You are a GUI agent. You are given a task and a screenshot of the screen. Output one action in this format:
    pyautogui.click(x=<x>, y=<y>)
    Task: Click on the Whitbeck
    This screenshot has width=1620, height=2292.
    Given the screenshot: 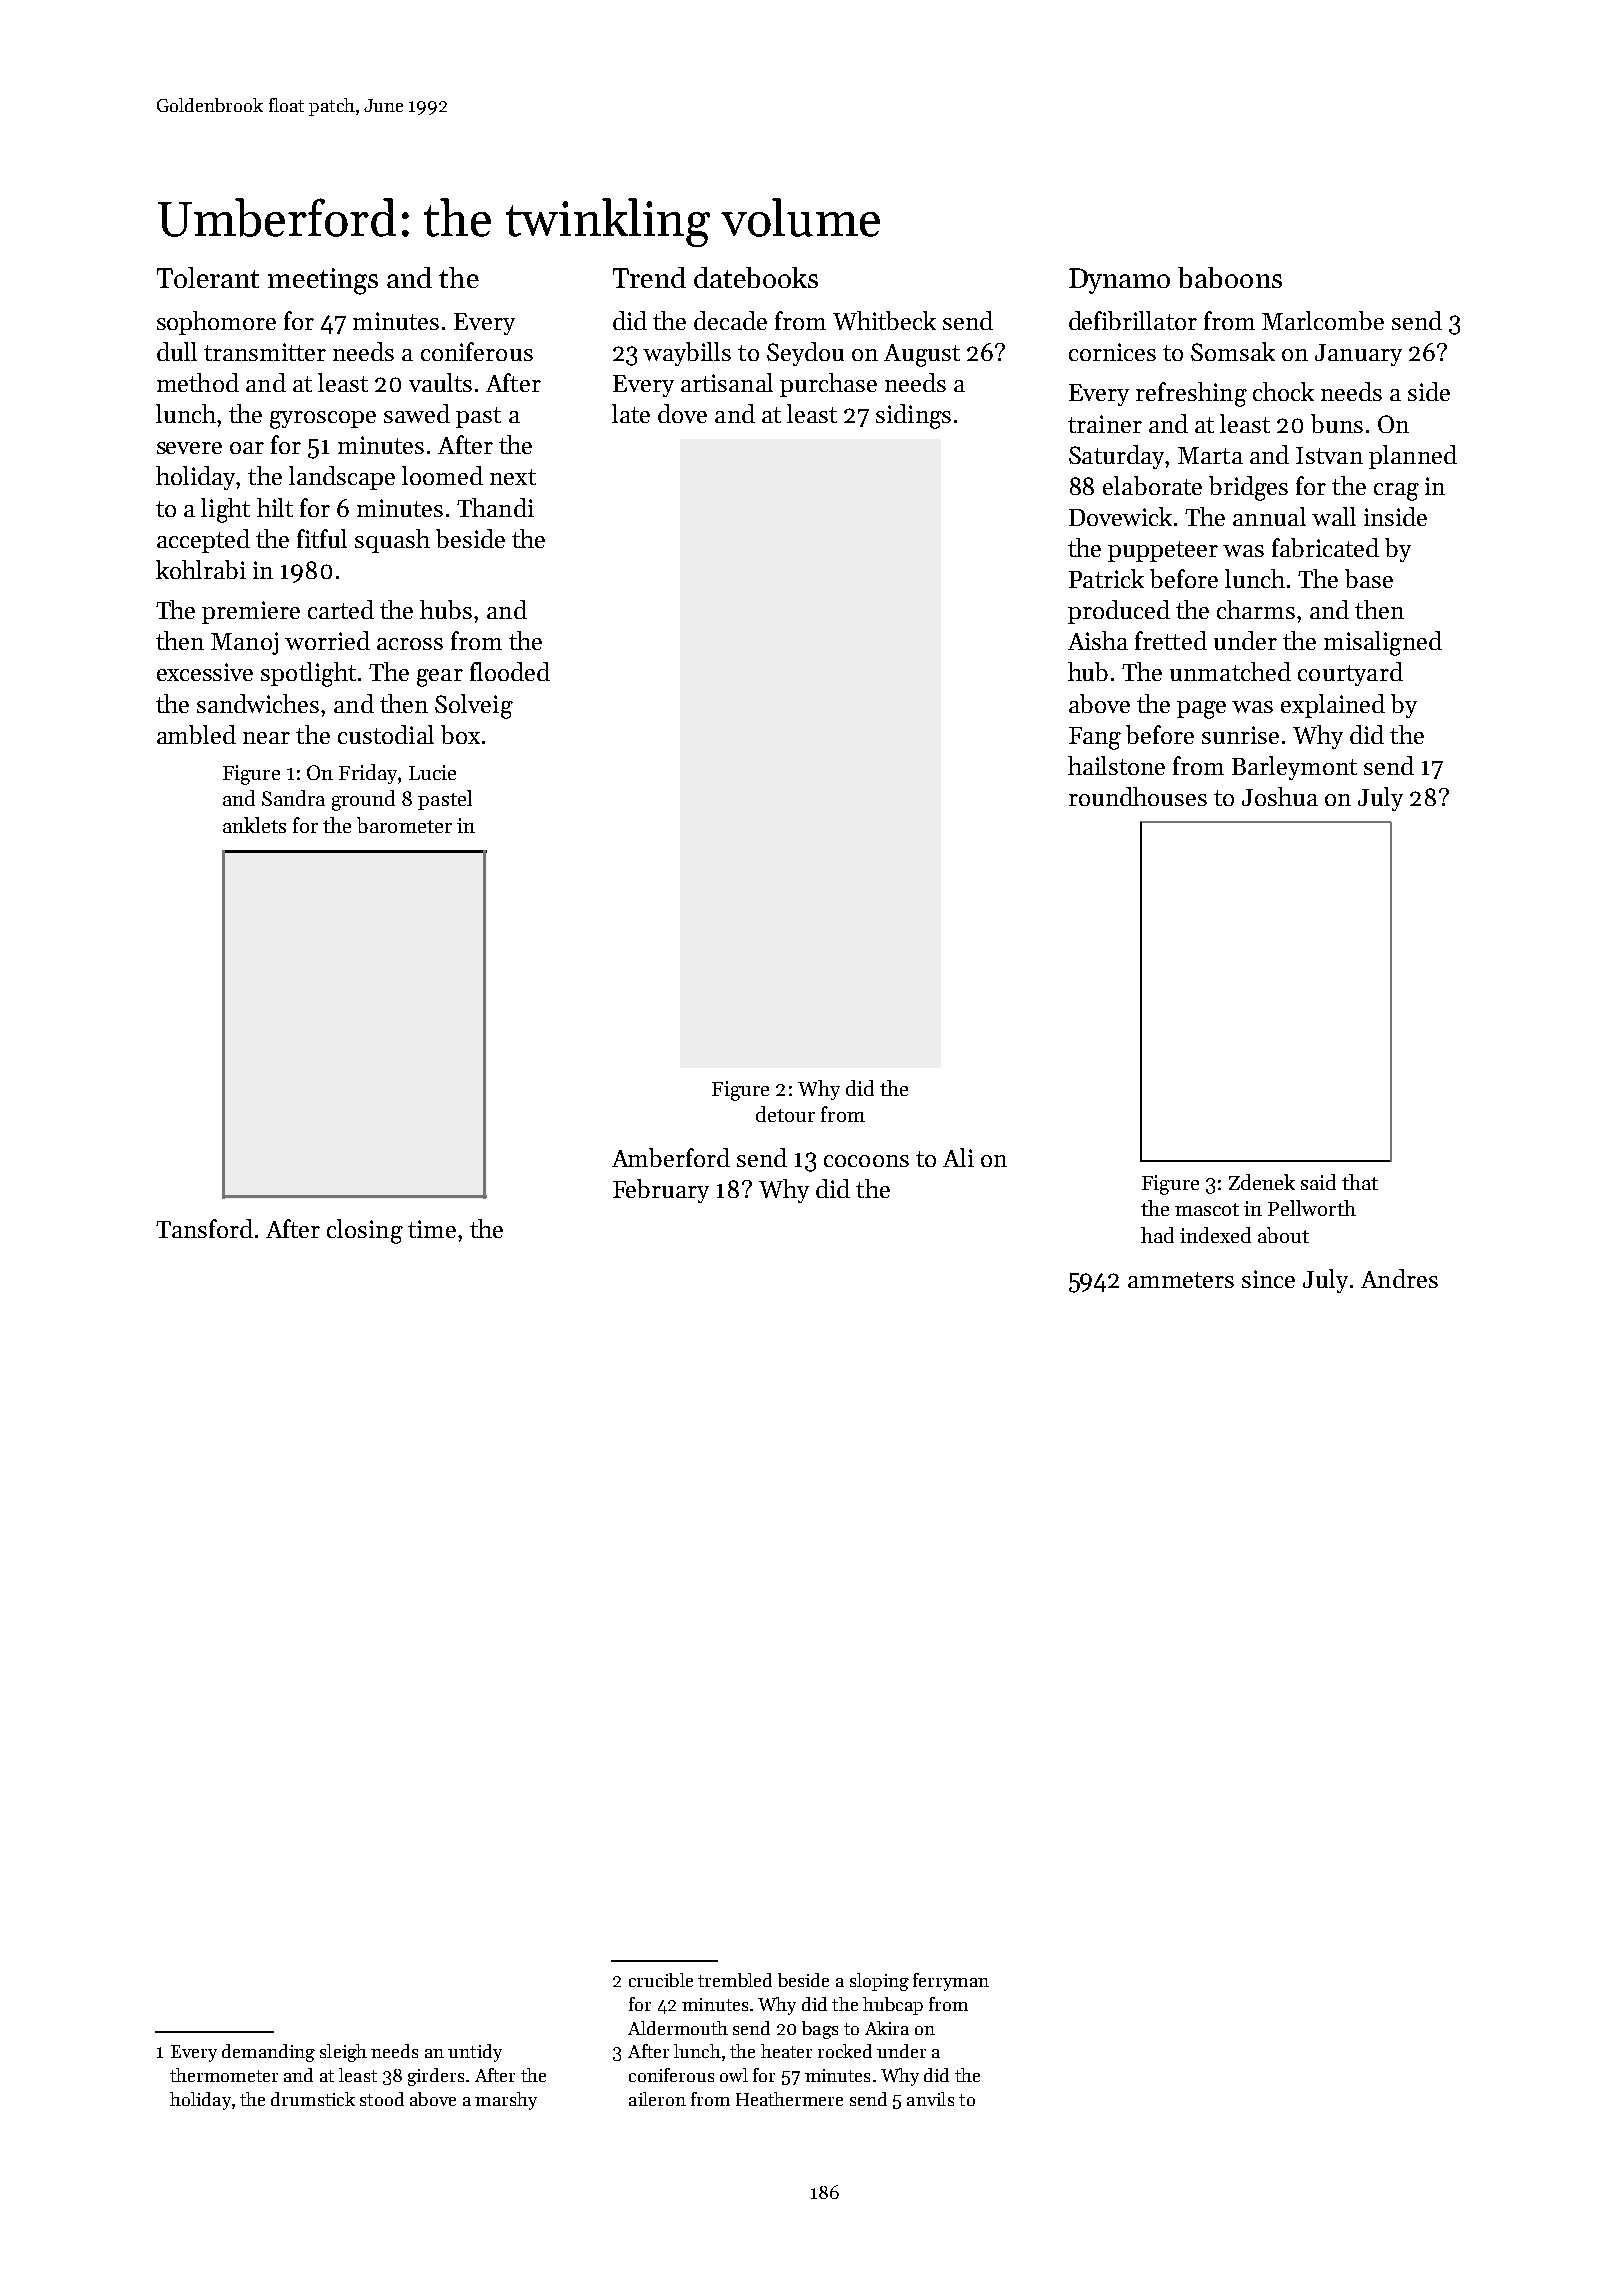 What is the action you would take?
    pyautogui.click(x=884, y=320)
